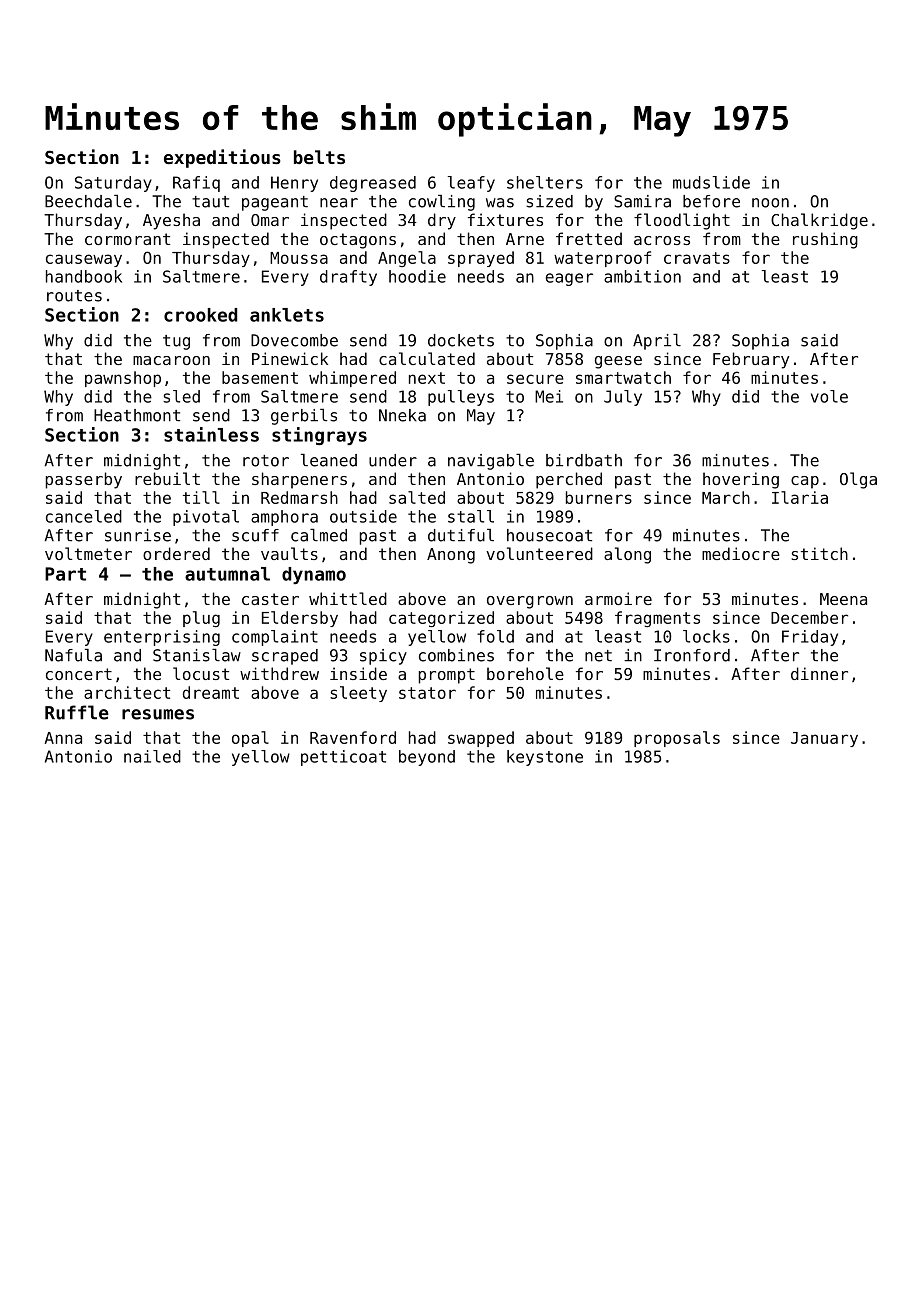 The width and height of the screenshot is (924, 1308). I want to click on Samira, so click(642, 201).
